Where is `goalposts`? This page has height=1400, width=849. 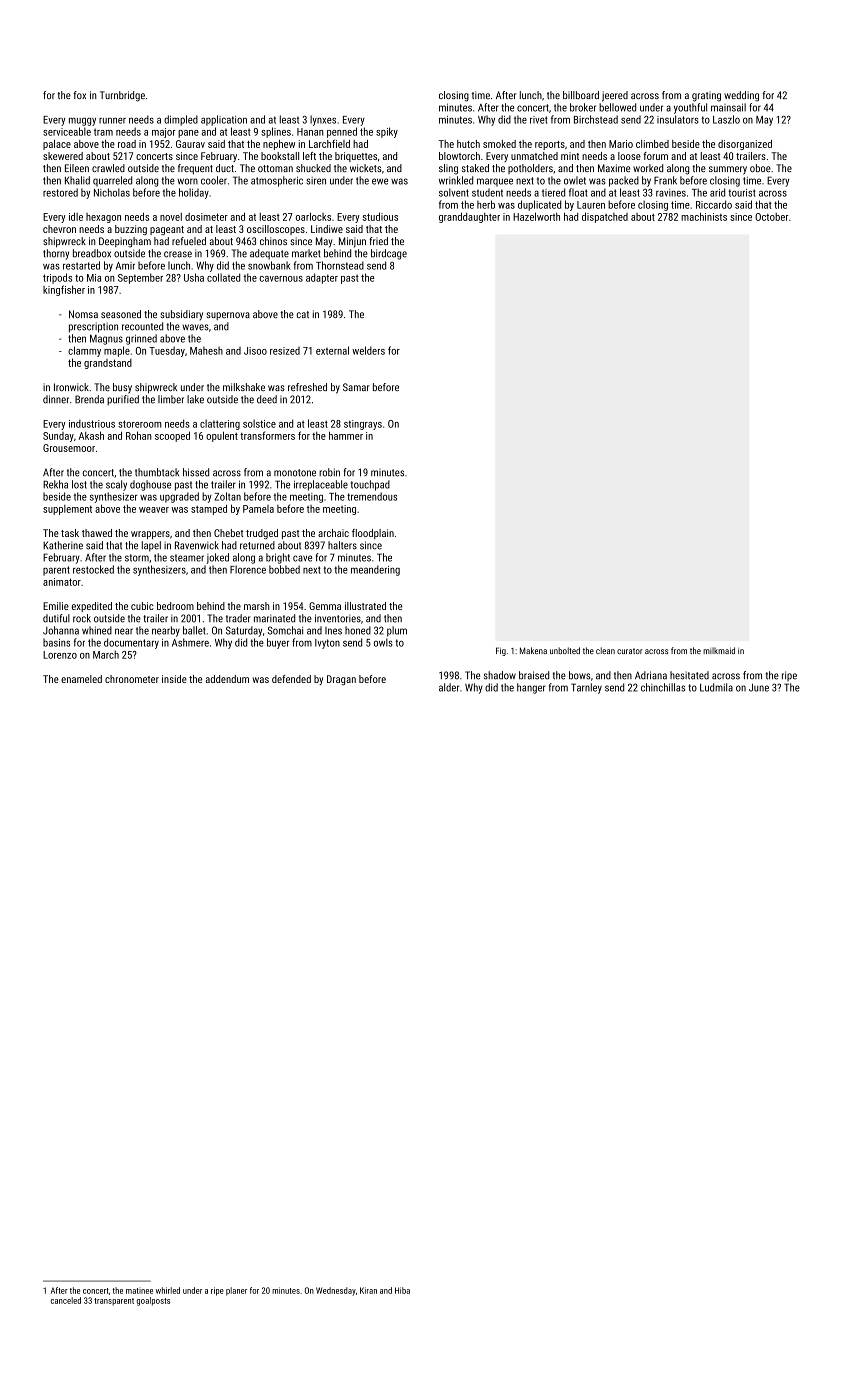 goalposts is located at coordinates (153, 1301).
